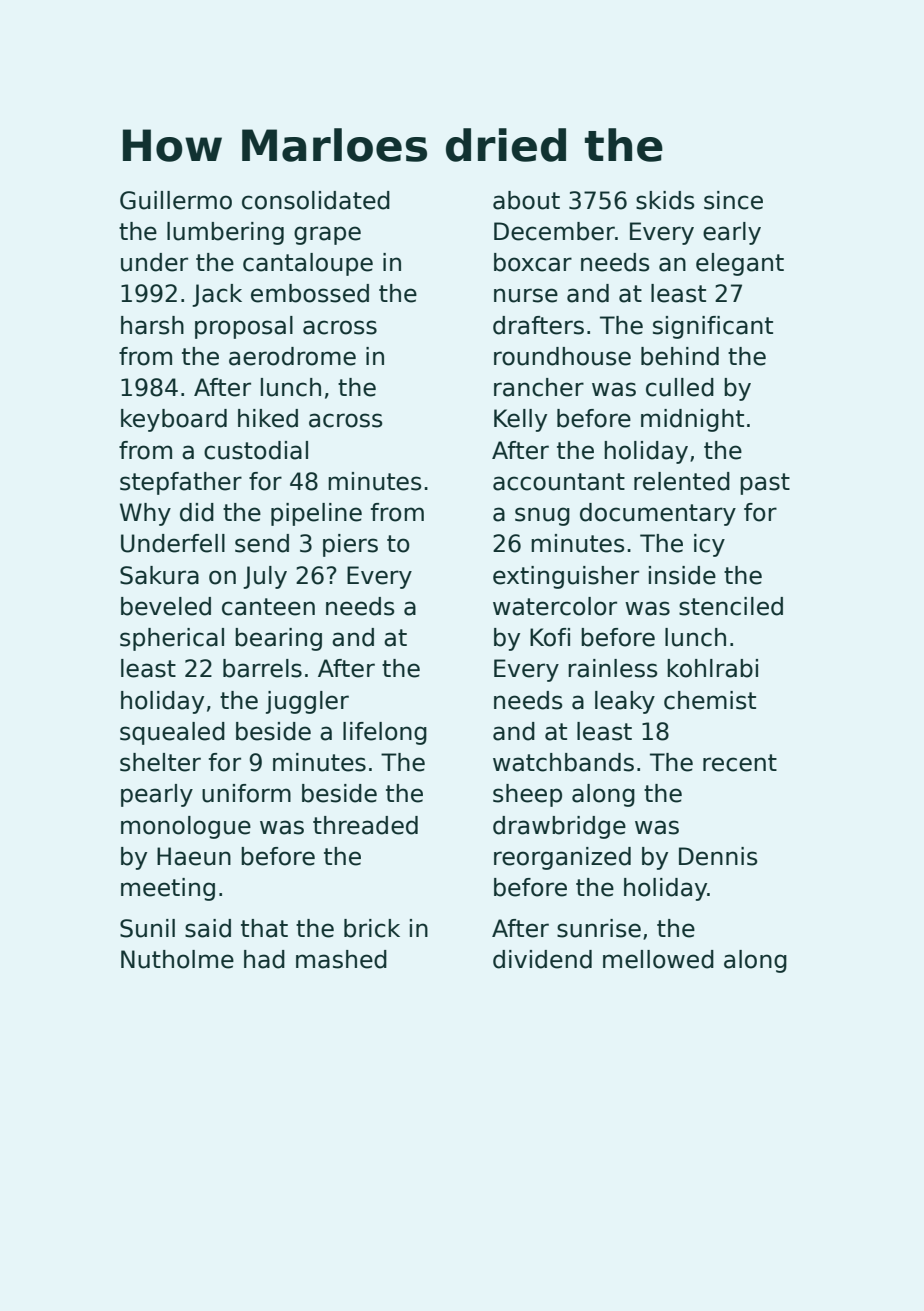 The height and width of the screenshot is (1311, 924). I want to click on since, so click(733, 200).
